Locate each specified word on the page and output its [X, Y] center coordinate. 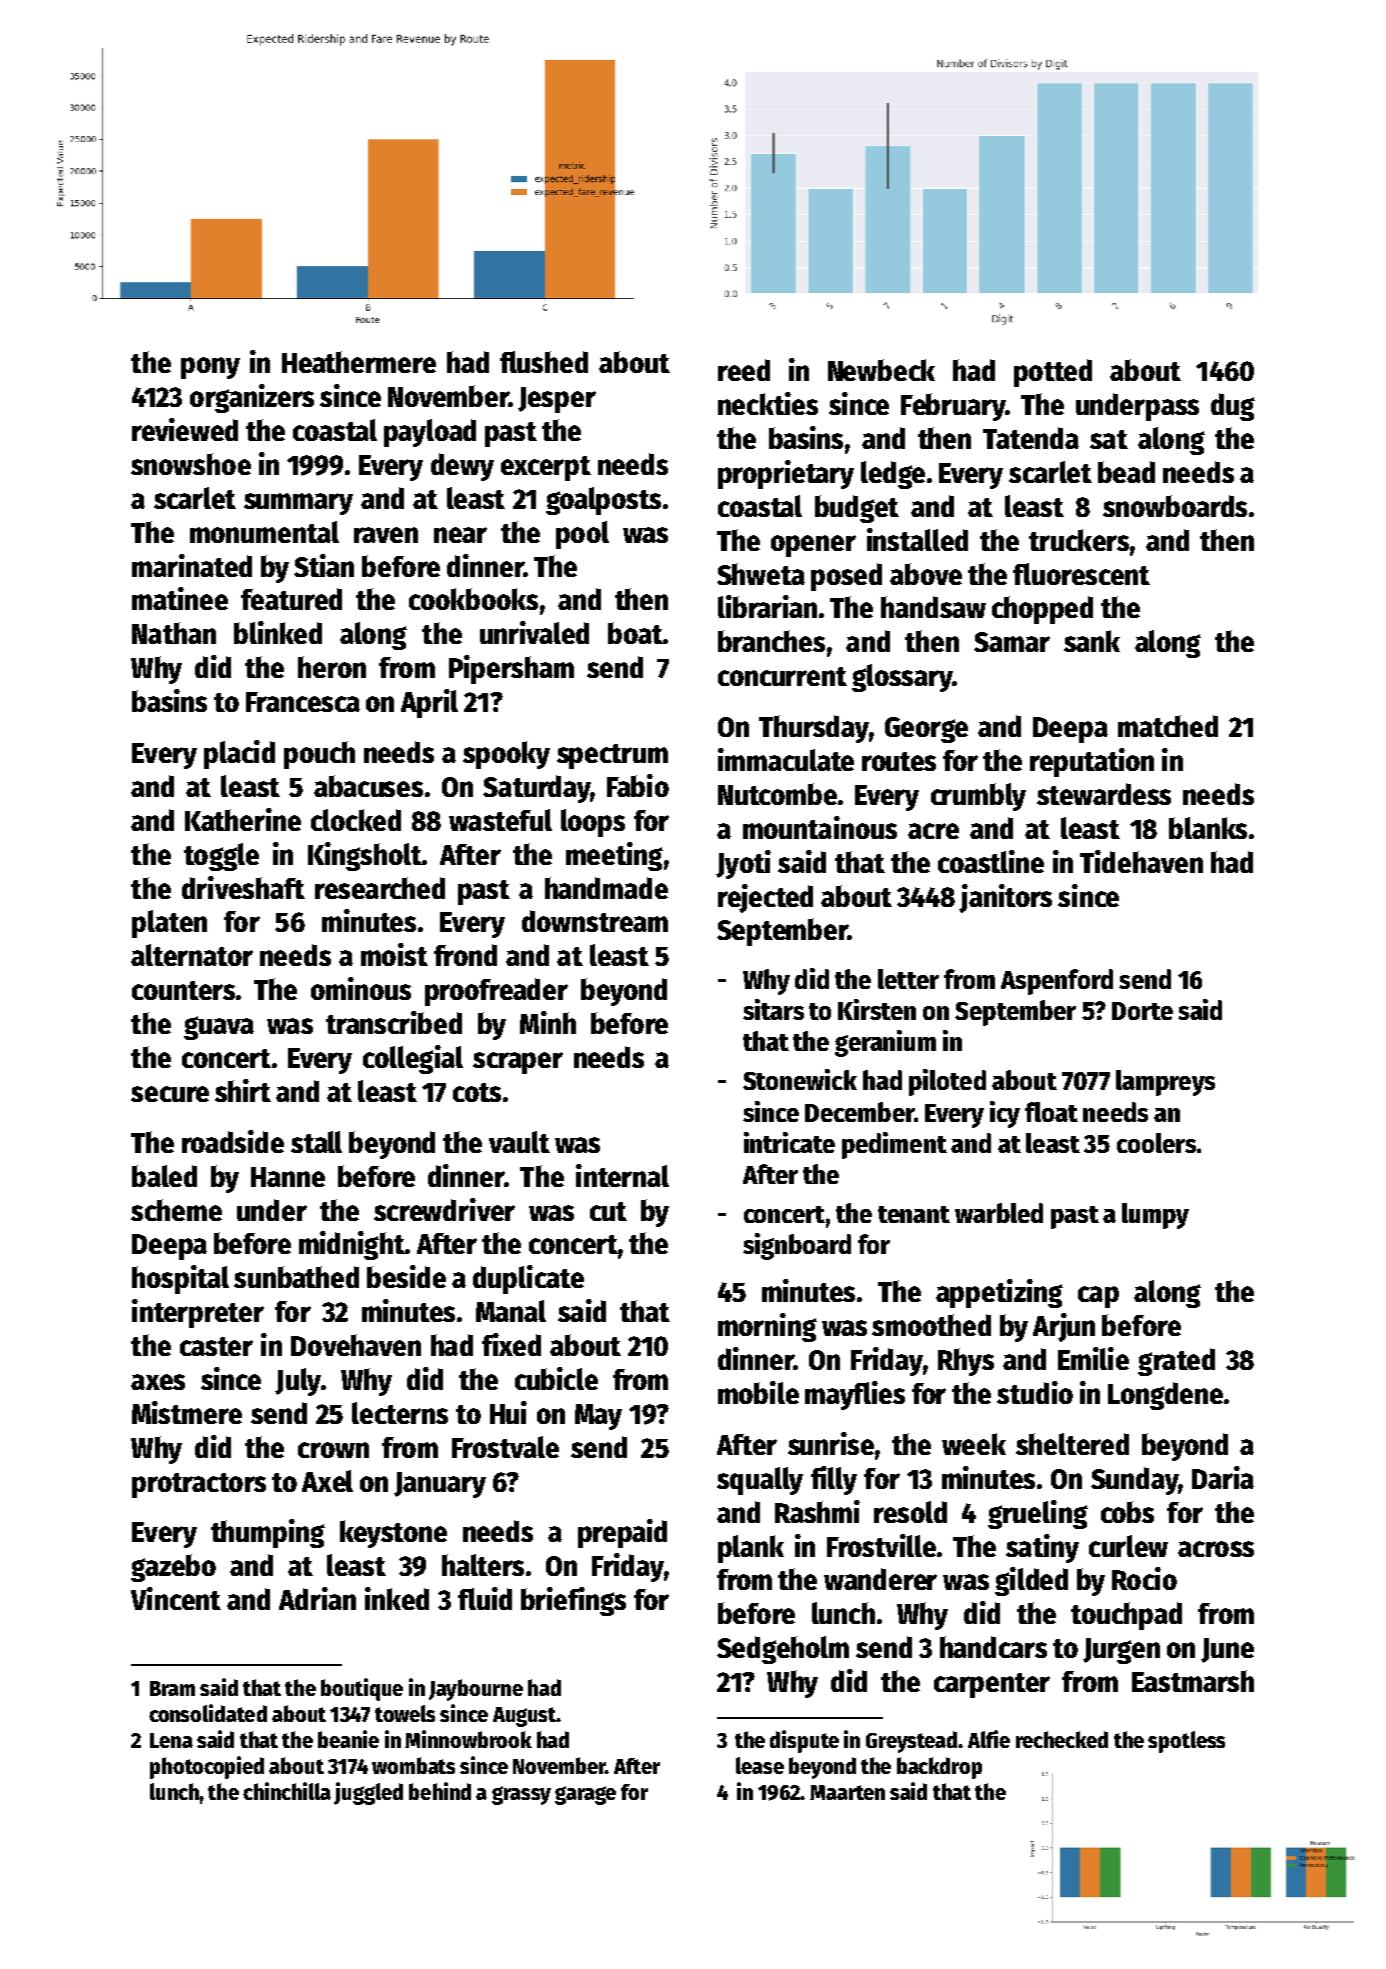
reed [744, 370]
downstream [595, 921]
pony [210, 368]
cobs [1127, 1512]
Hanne [288, 1177]
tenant [914, 1214]
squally [760, 1481]
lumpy [1155, 1216]
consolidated [208, 1713]
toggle [221, 857]
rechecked [1062, 1739]
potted [1053, 373]
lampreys [1165, 1083]
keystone [393, 1534]
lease [760, 1765]
